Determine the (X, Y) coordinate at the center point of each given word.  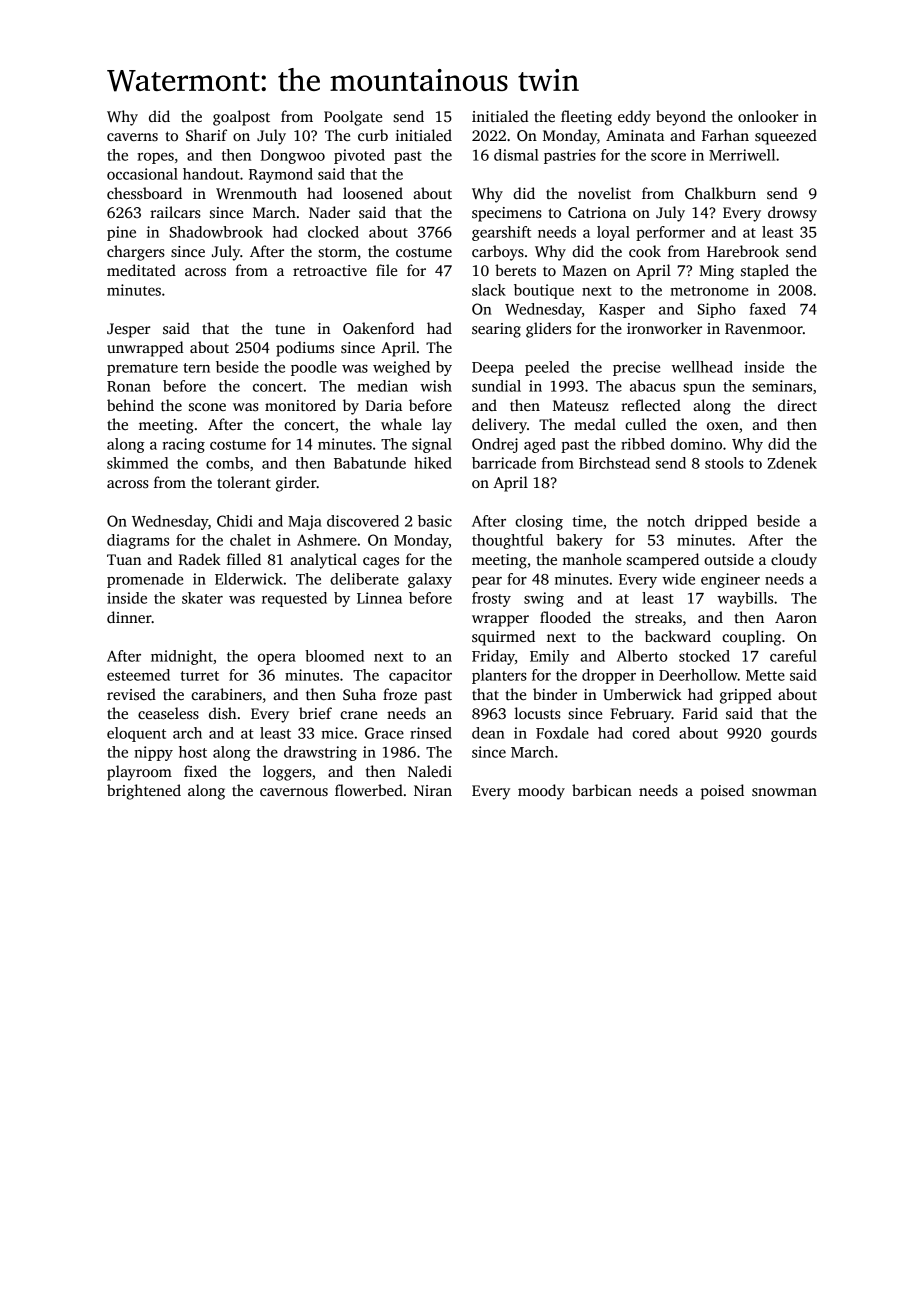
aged (540, 445)
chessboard (144, 193)
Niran (433, 790)
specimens (507, 214)
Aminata (635, 135)
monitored (300, 405)
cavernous (294, 792)
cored (651, 733)
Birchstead (614, 463)
